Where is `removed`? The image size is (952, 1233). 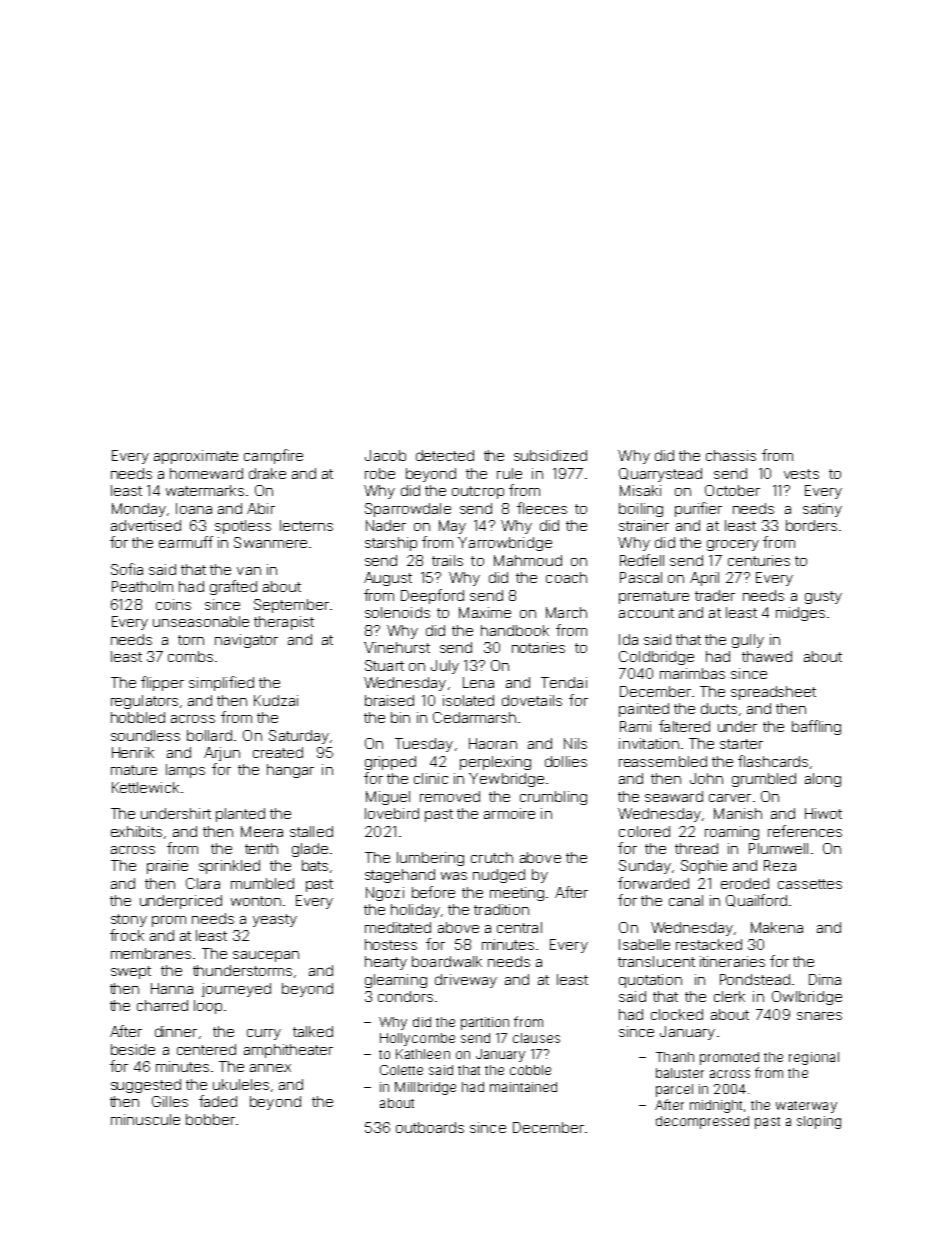 removed is located at coordinates (450, 796).
